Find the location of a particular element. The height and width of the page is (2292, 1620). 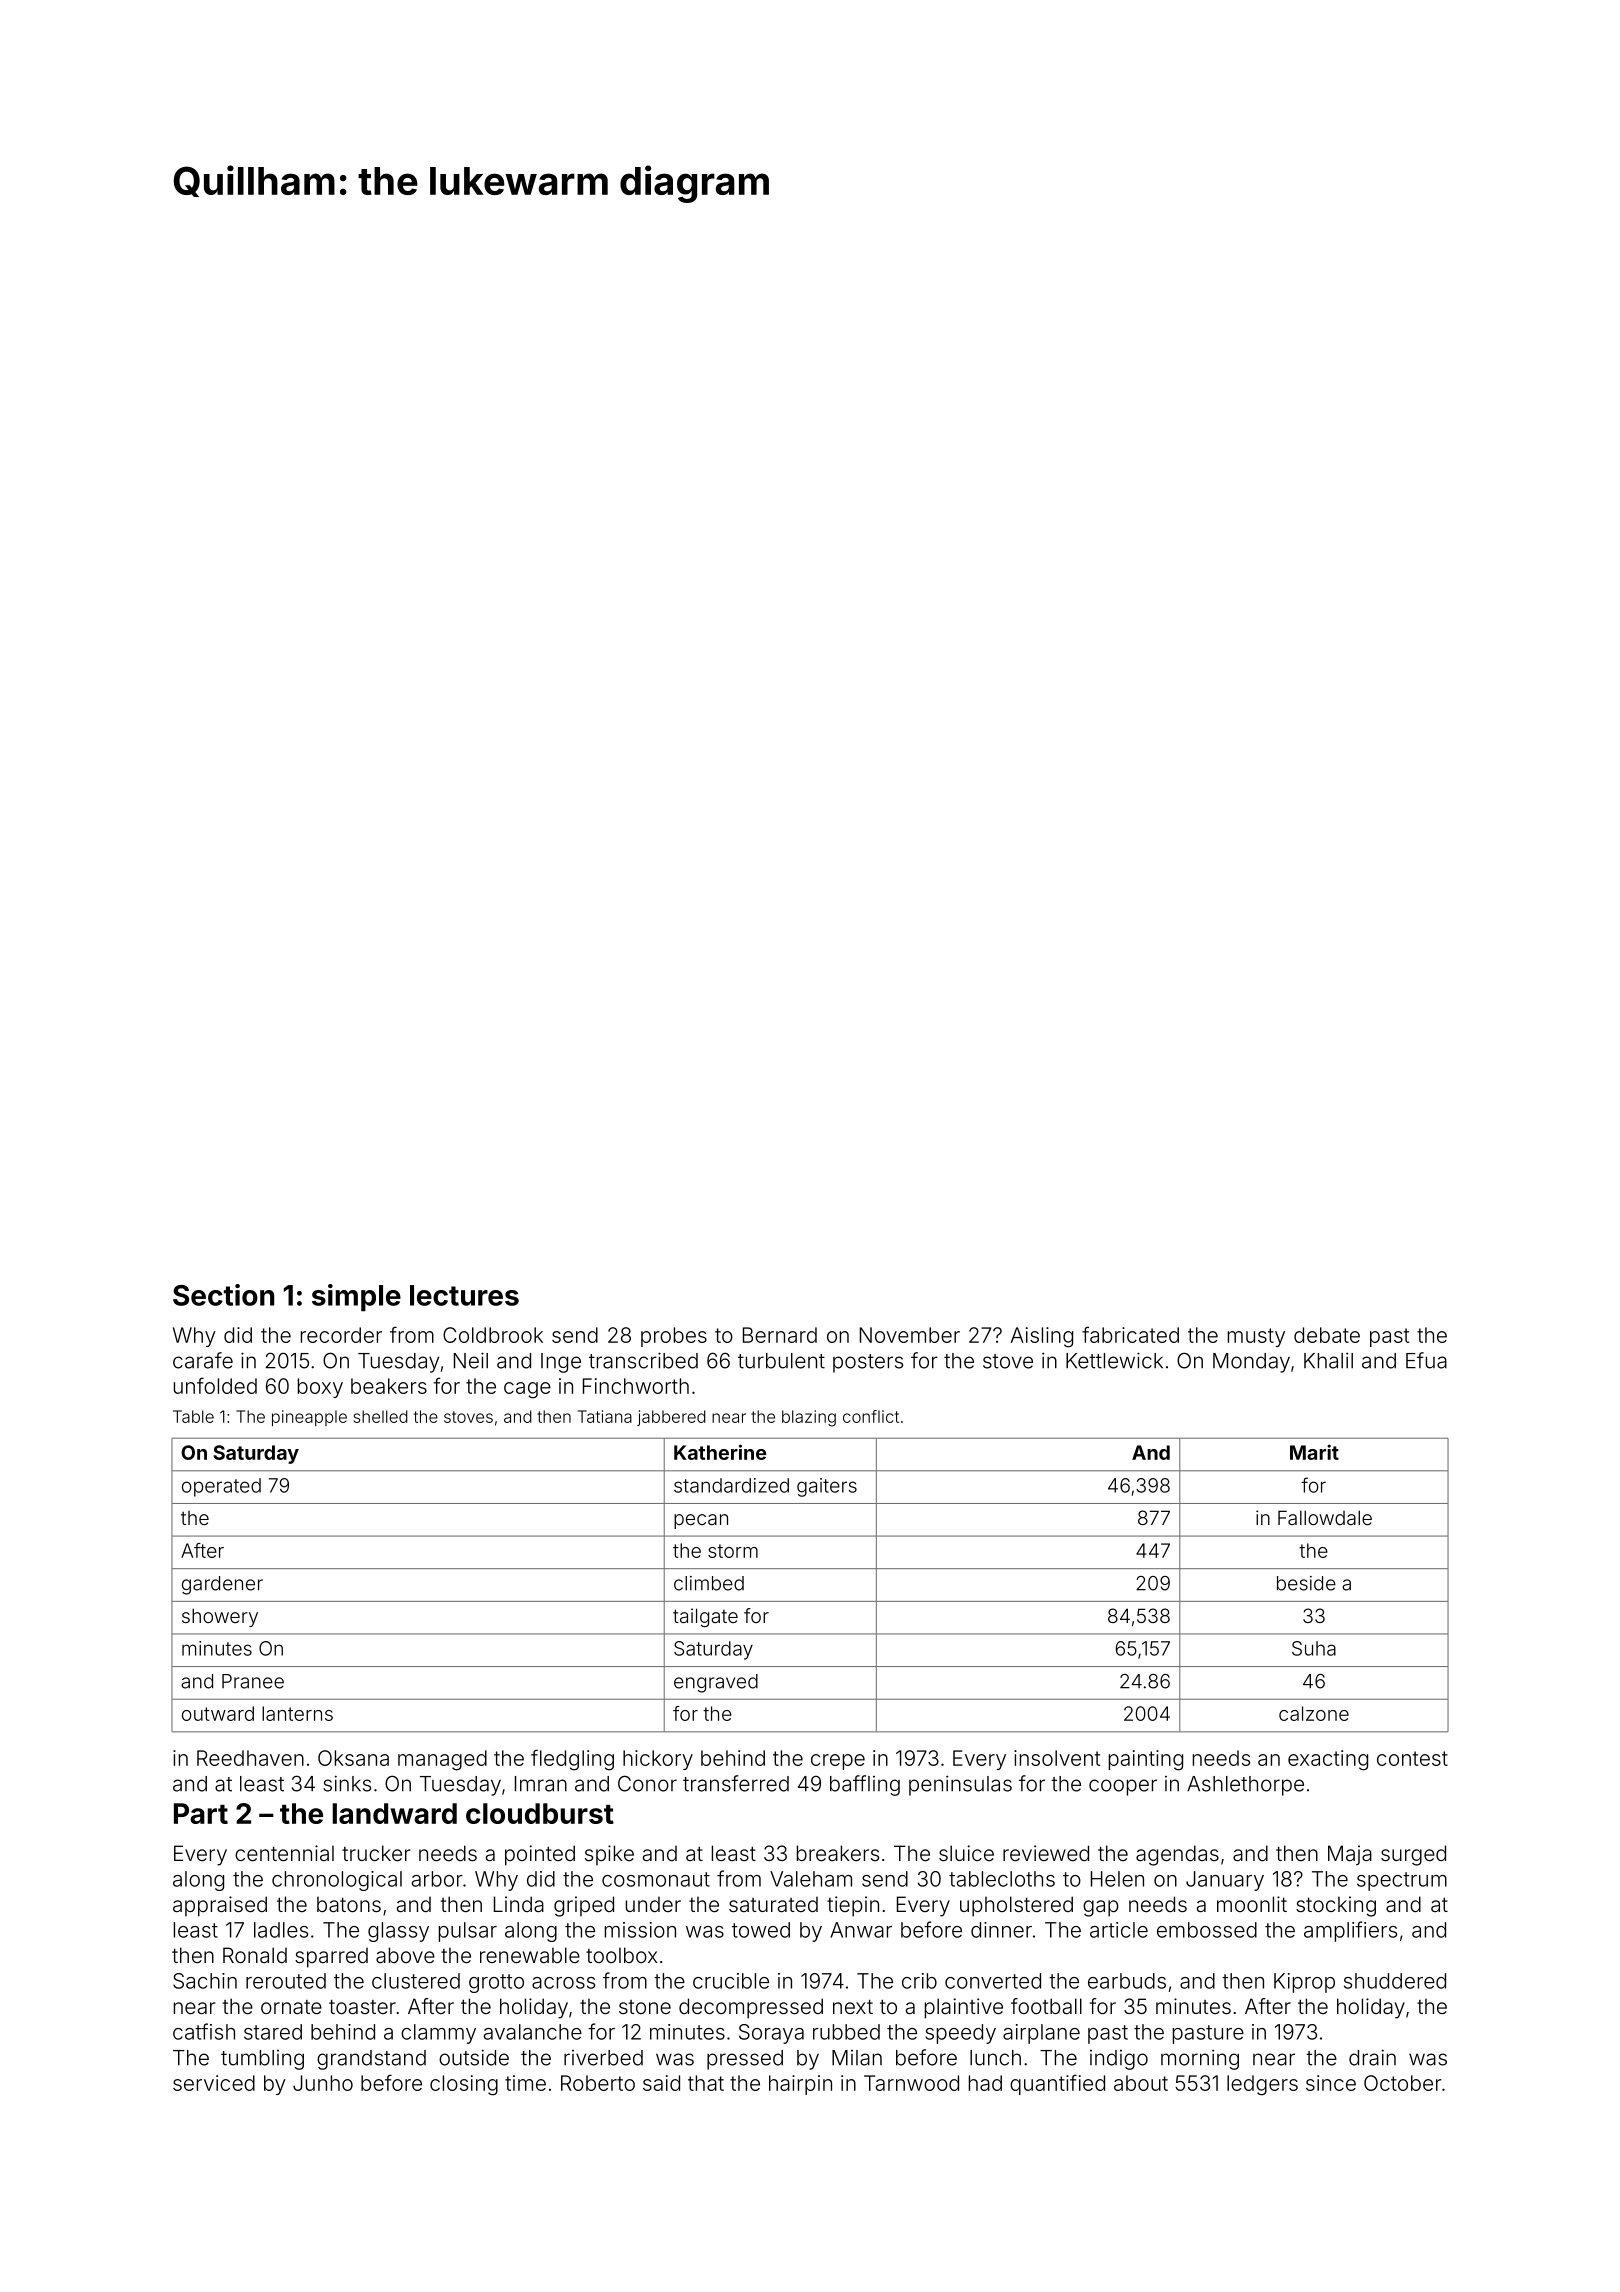

beside is located at coordinates (1306, 1583).
